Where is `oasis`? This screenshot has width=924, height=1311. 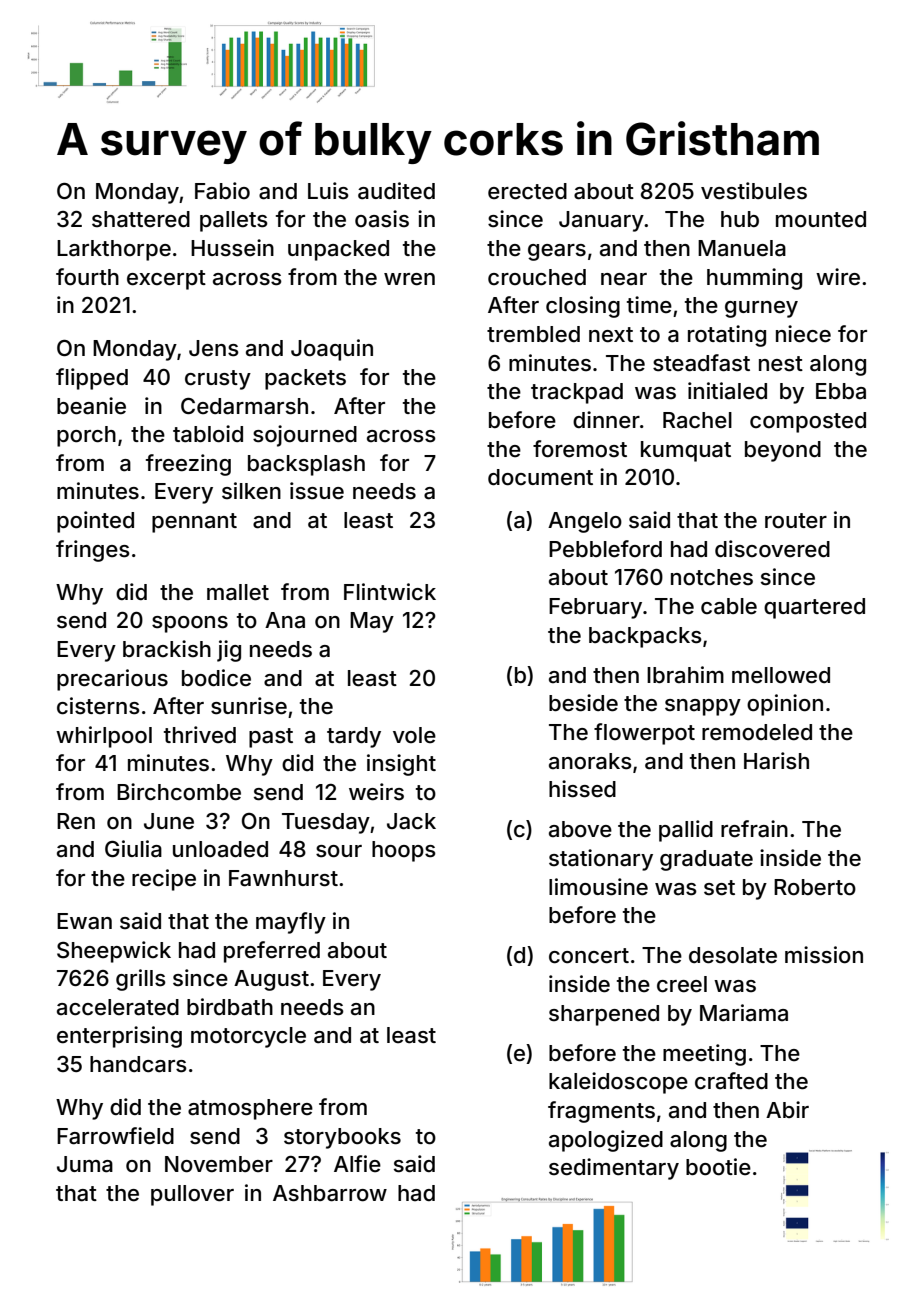
oasis is located at coordinates (382, 219).
